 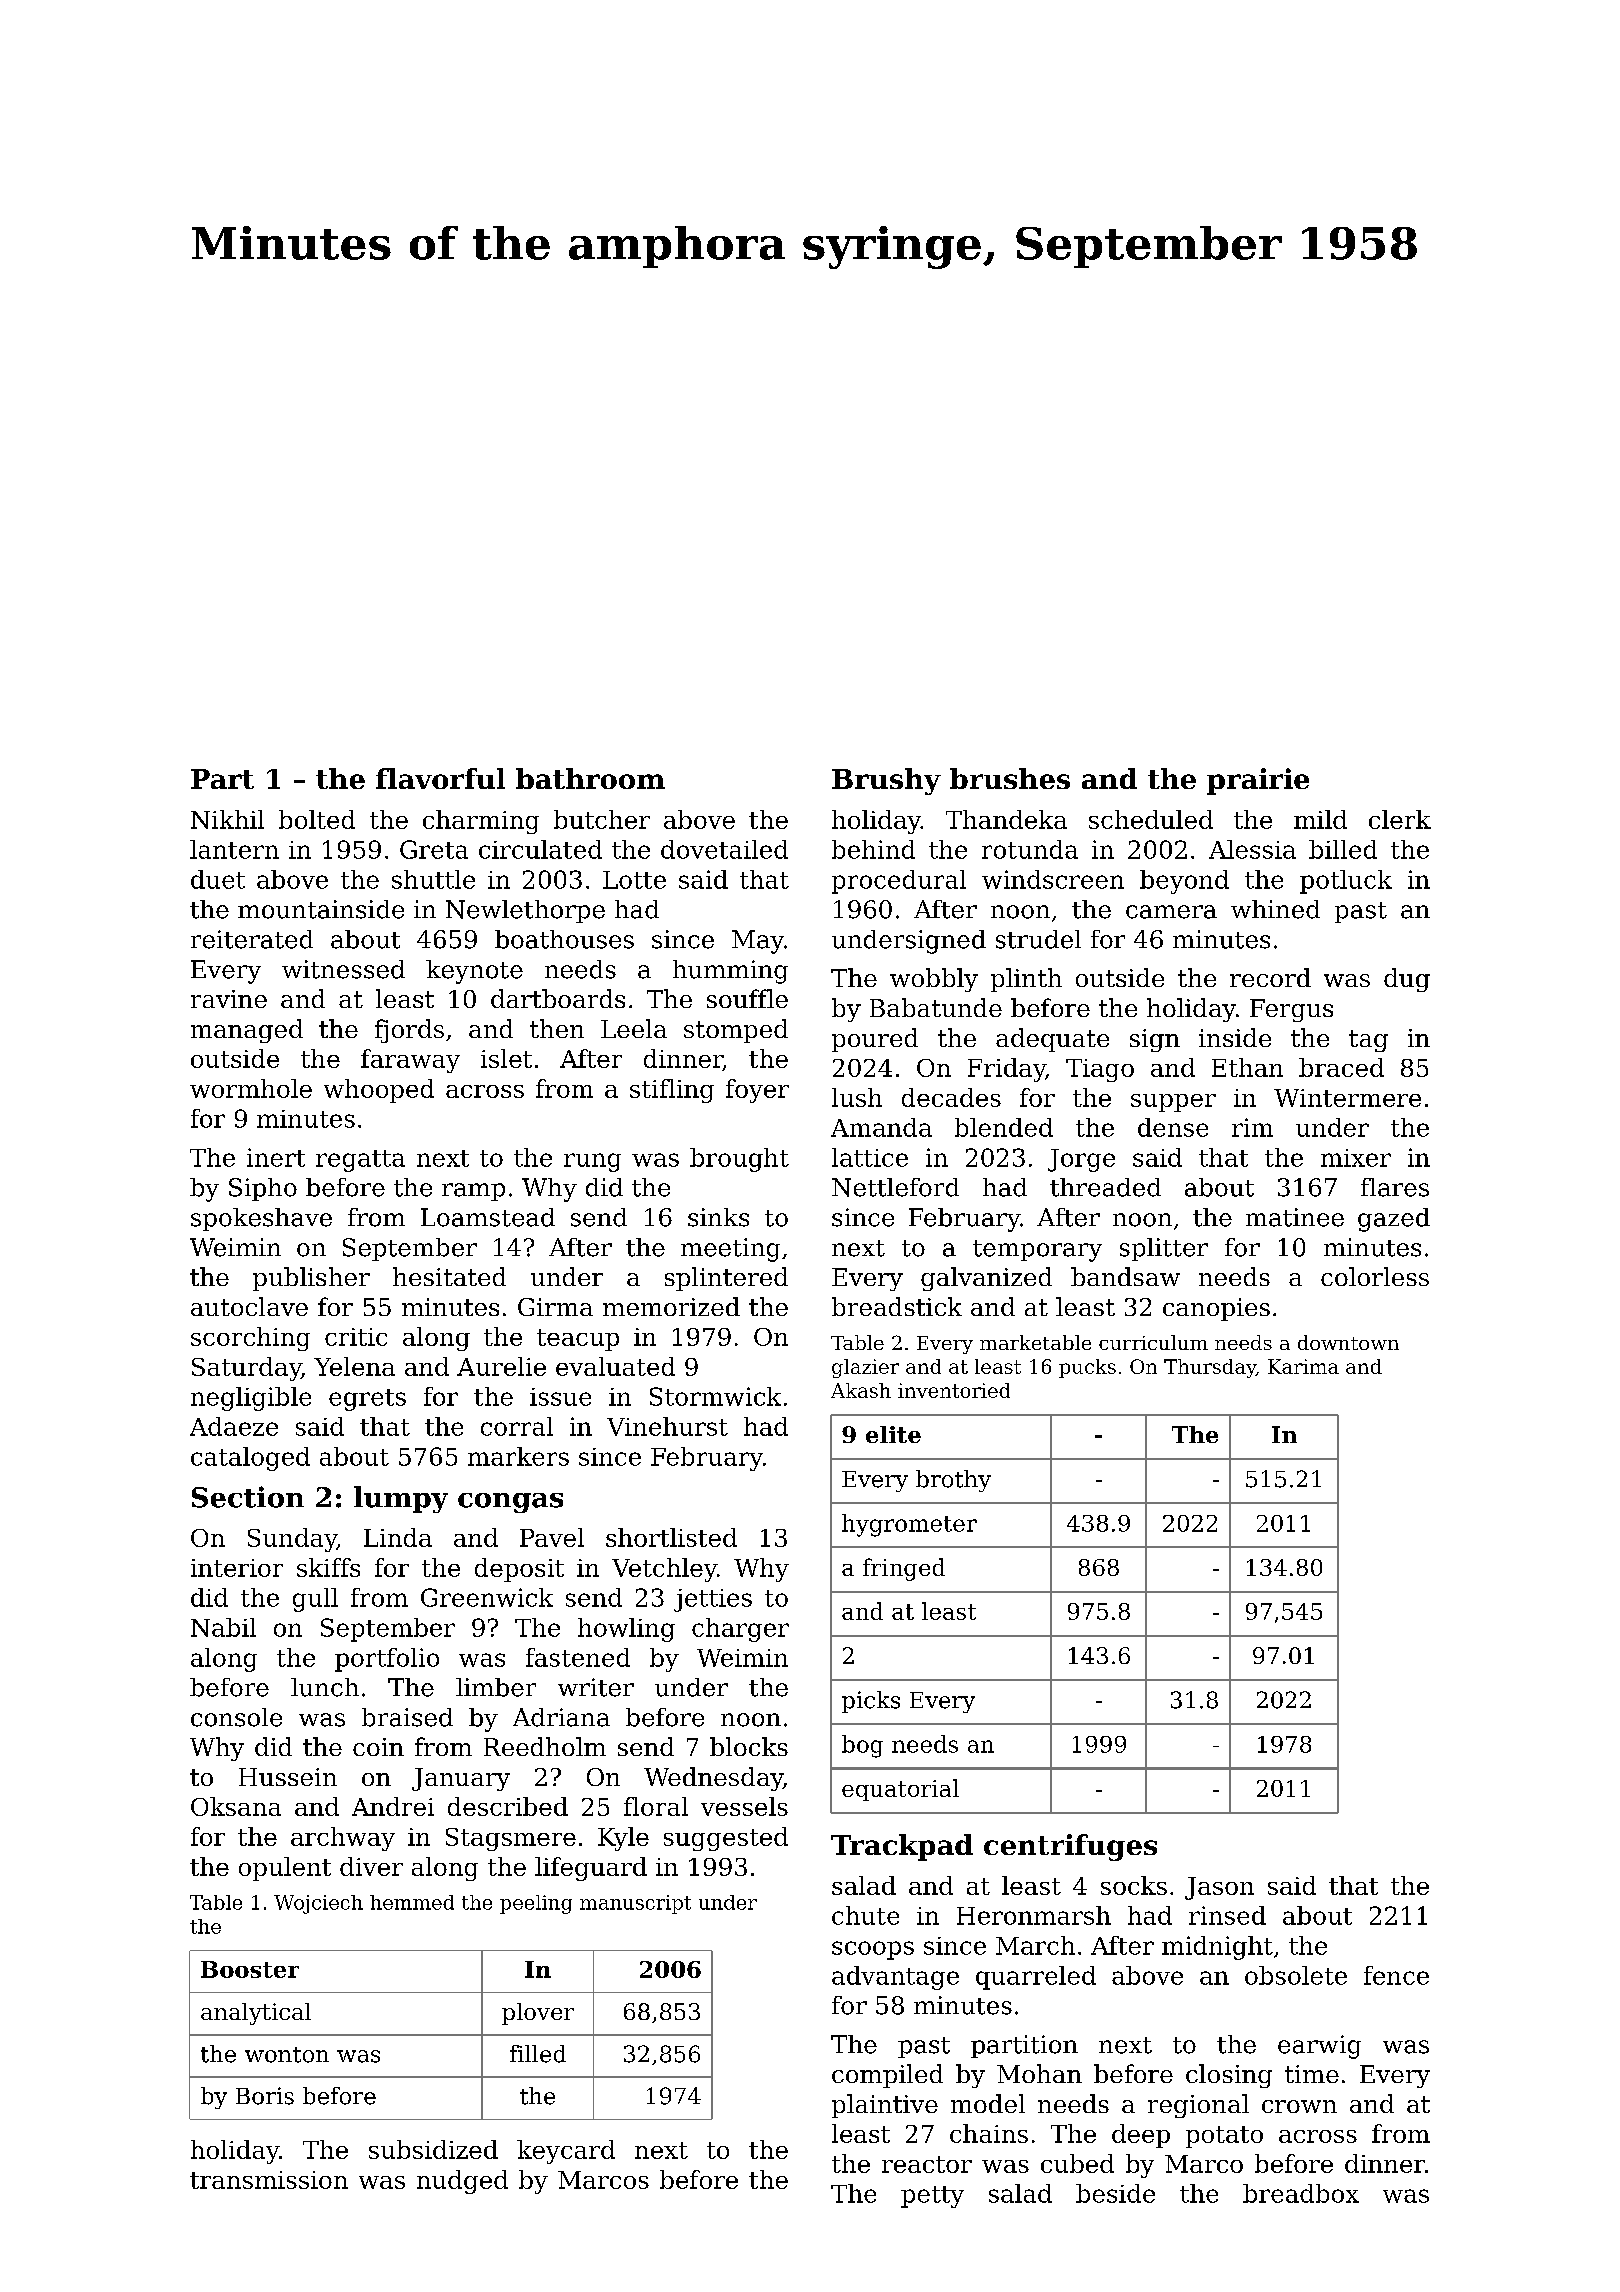 What do you see at coordinates (886, 781) in the screenshot?
I see `Brushy` at bounding box center [886, 781].
